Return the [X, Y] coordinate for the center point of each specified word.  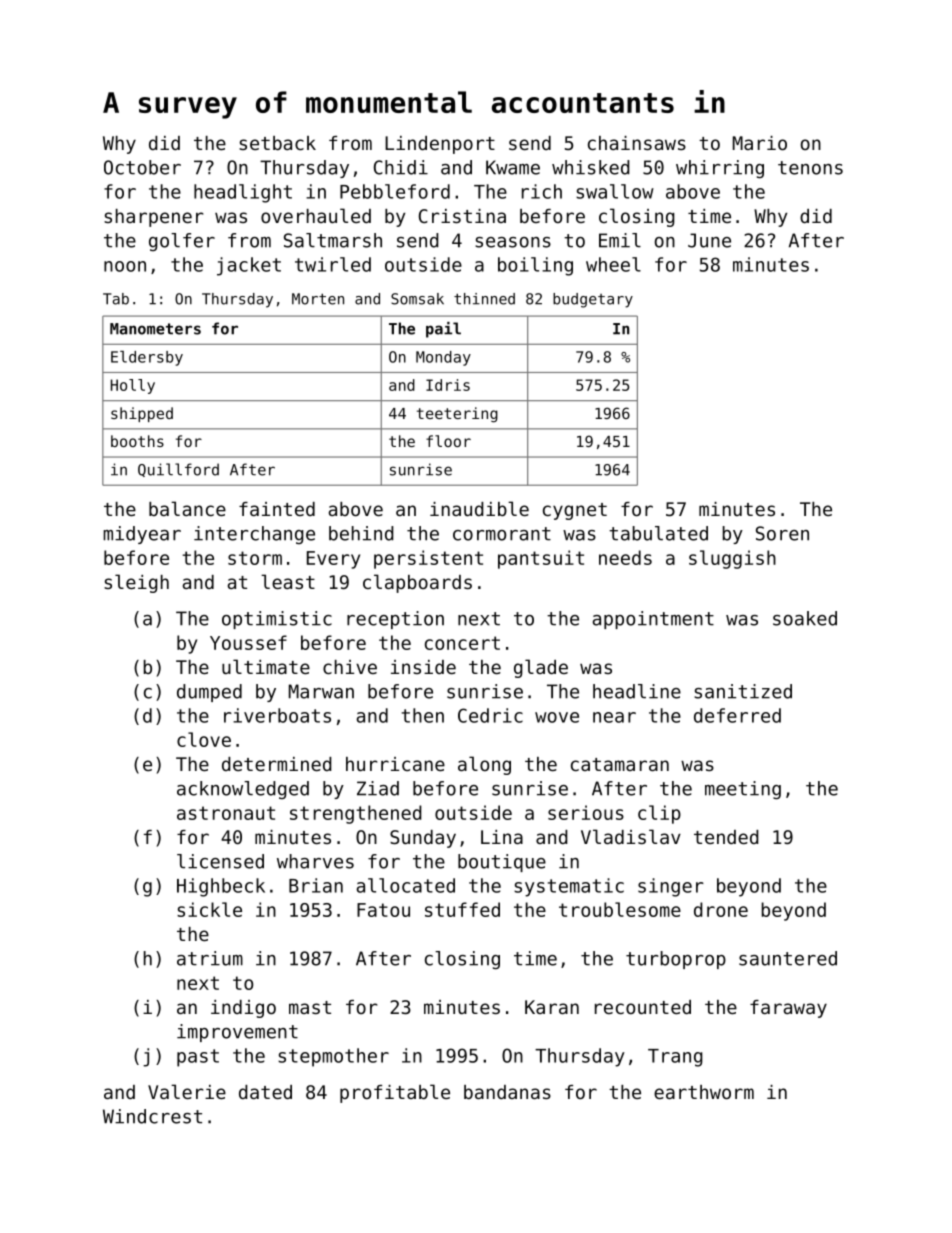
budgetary [593, 300]
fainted [277, 509]
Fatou [383, 910]
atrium [210, 958]
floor [448, 441]
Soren [782, 533]
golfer [182, 242]
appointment [653, 620]
